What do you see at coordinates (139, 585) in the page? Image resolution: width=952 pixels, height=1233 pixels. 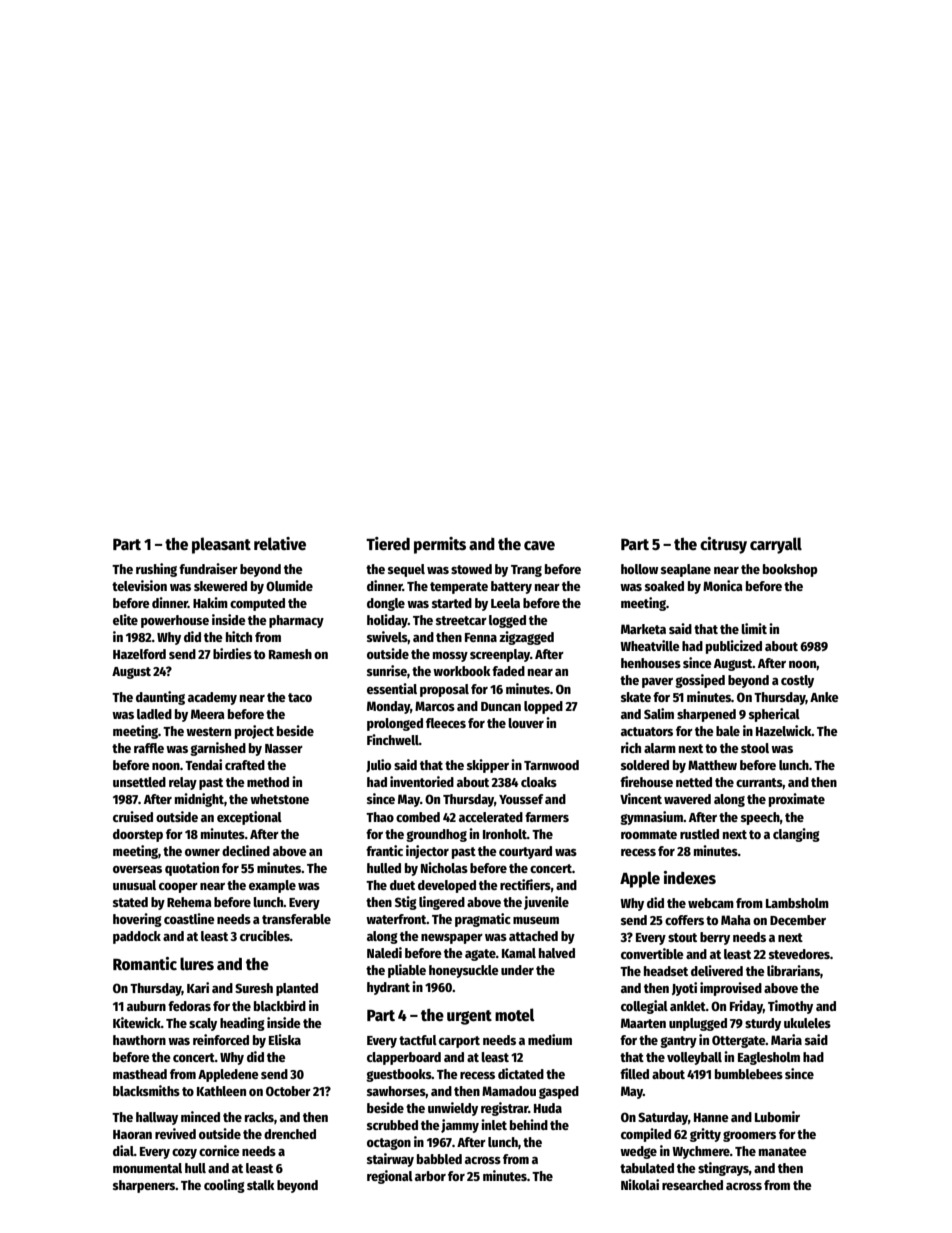 I see `television` at bounding box center [139, 585].
